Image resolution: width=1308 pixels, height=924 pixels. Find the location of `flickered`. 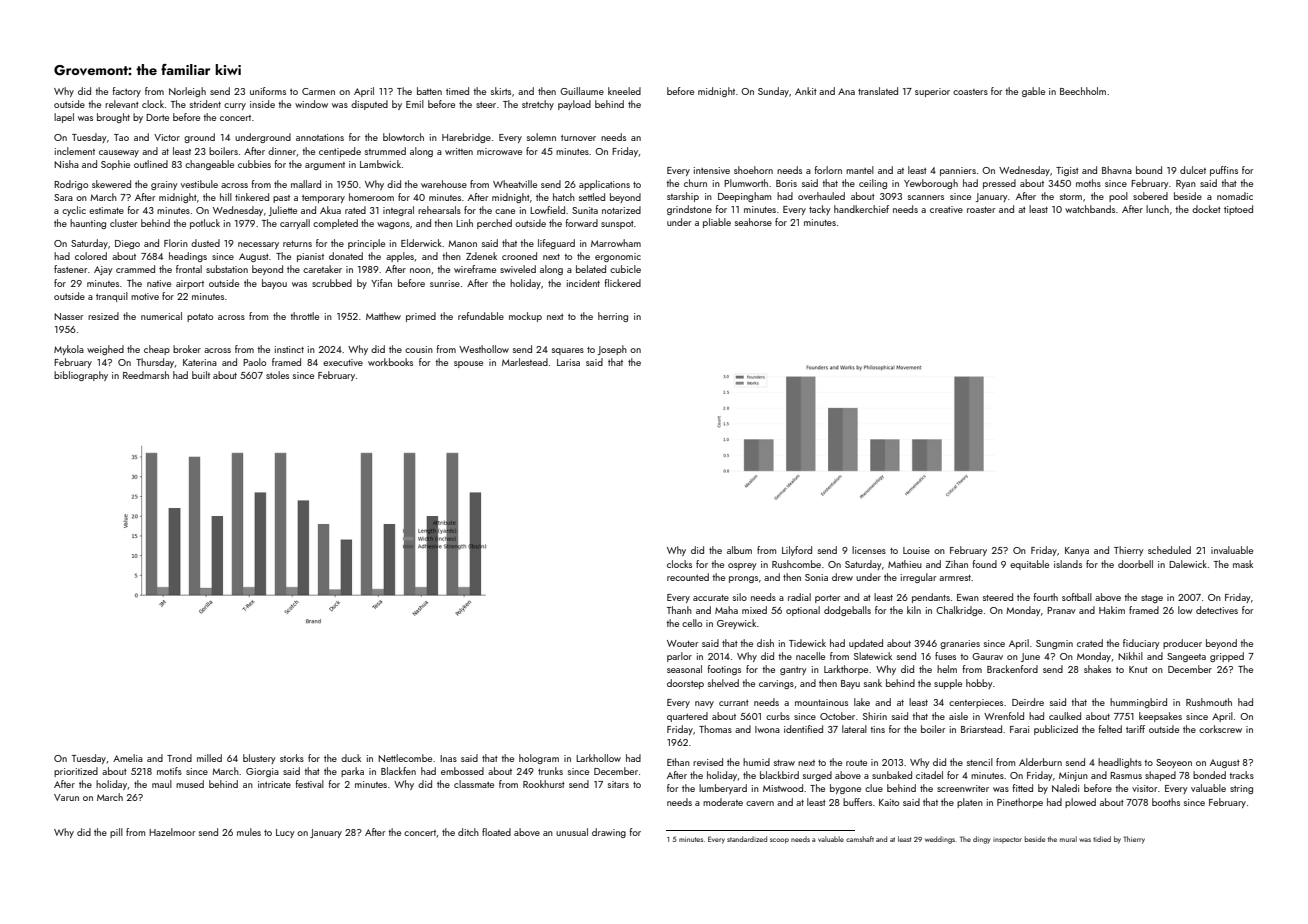

flickered is located at coordinates (622, 283).
